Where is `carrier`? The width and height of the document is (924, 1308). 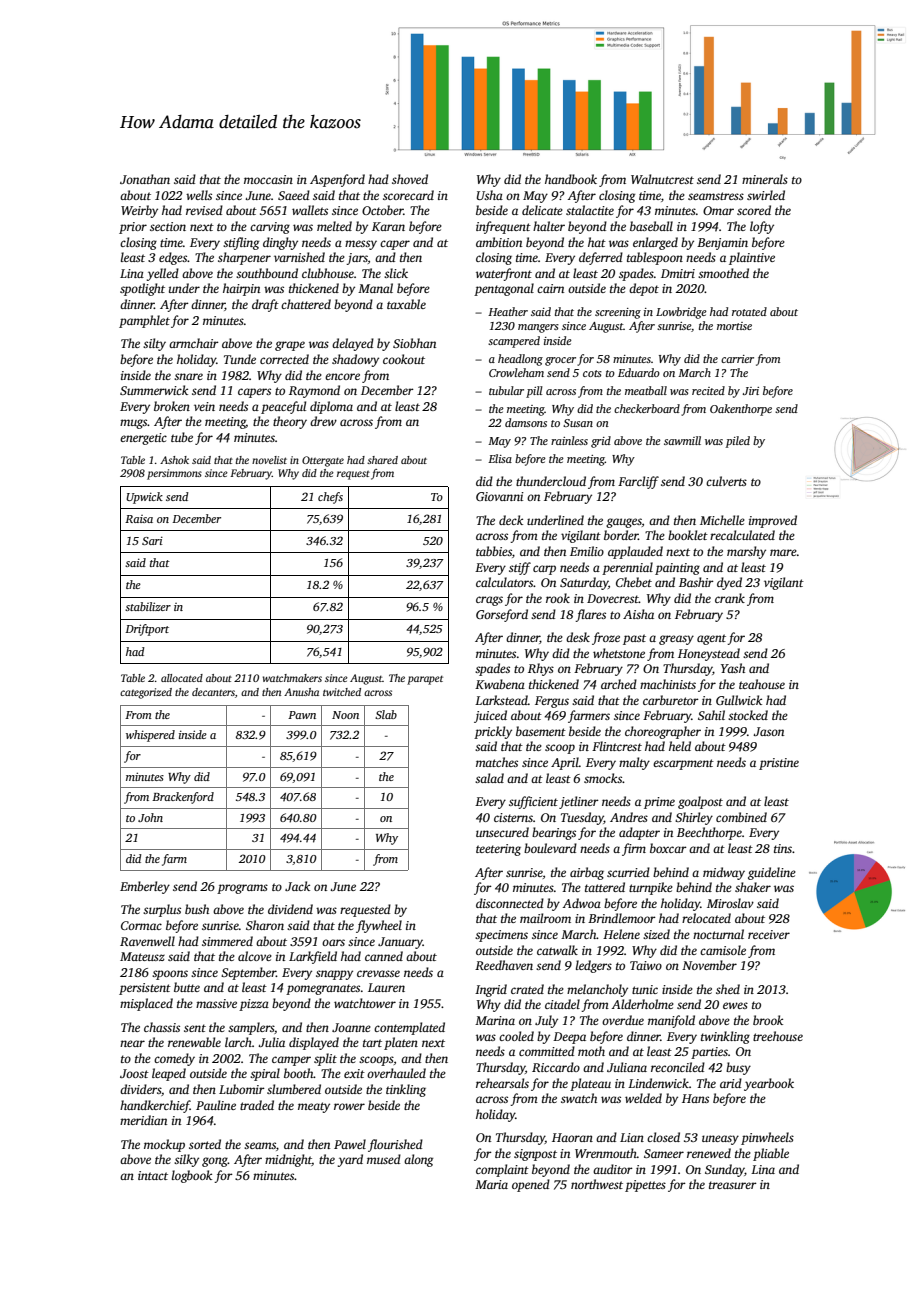
carrier is located at coordinates (737, 359).
